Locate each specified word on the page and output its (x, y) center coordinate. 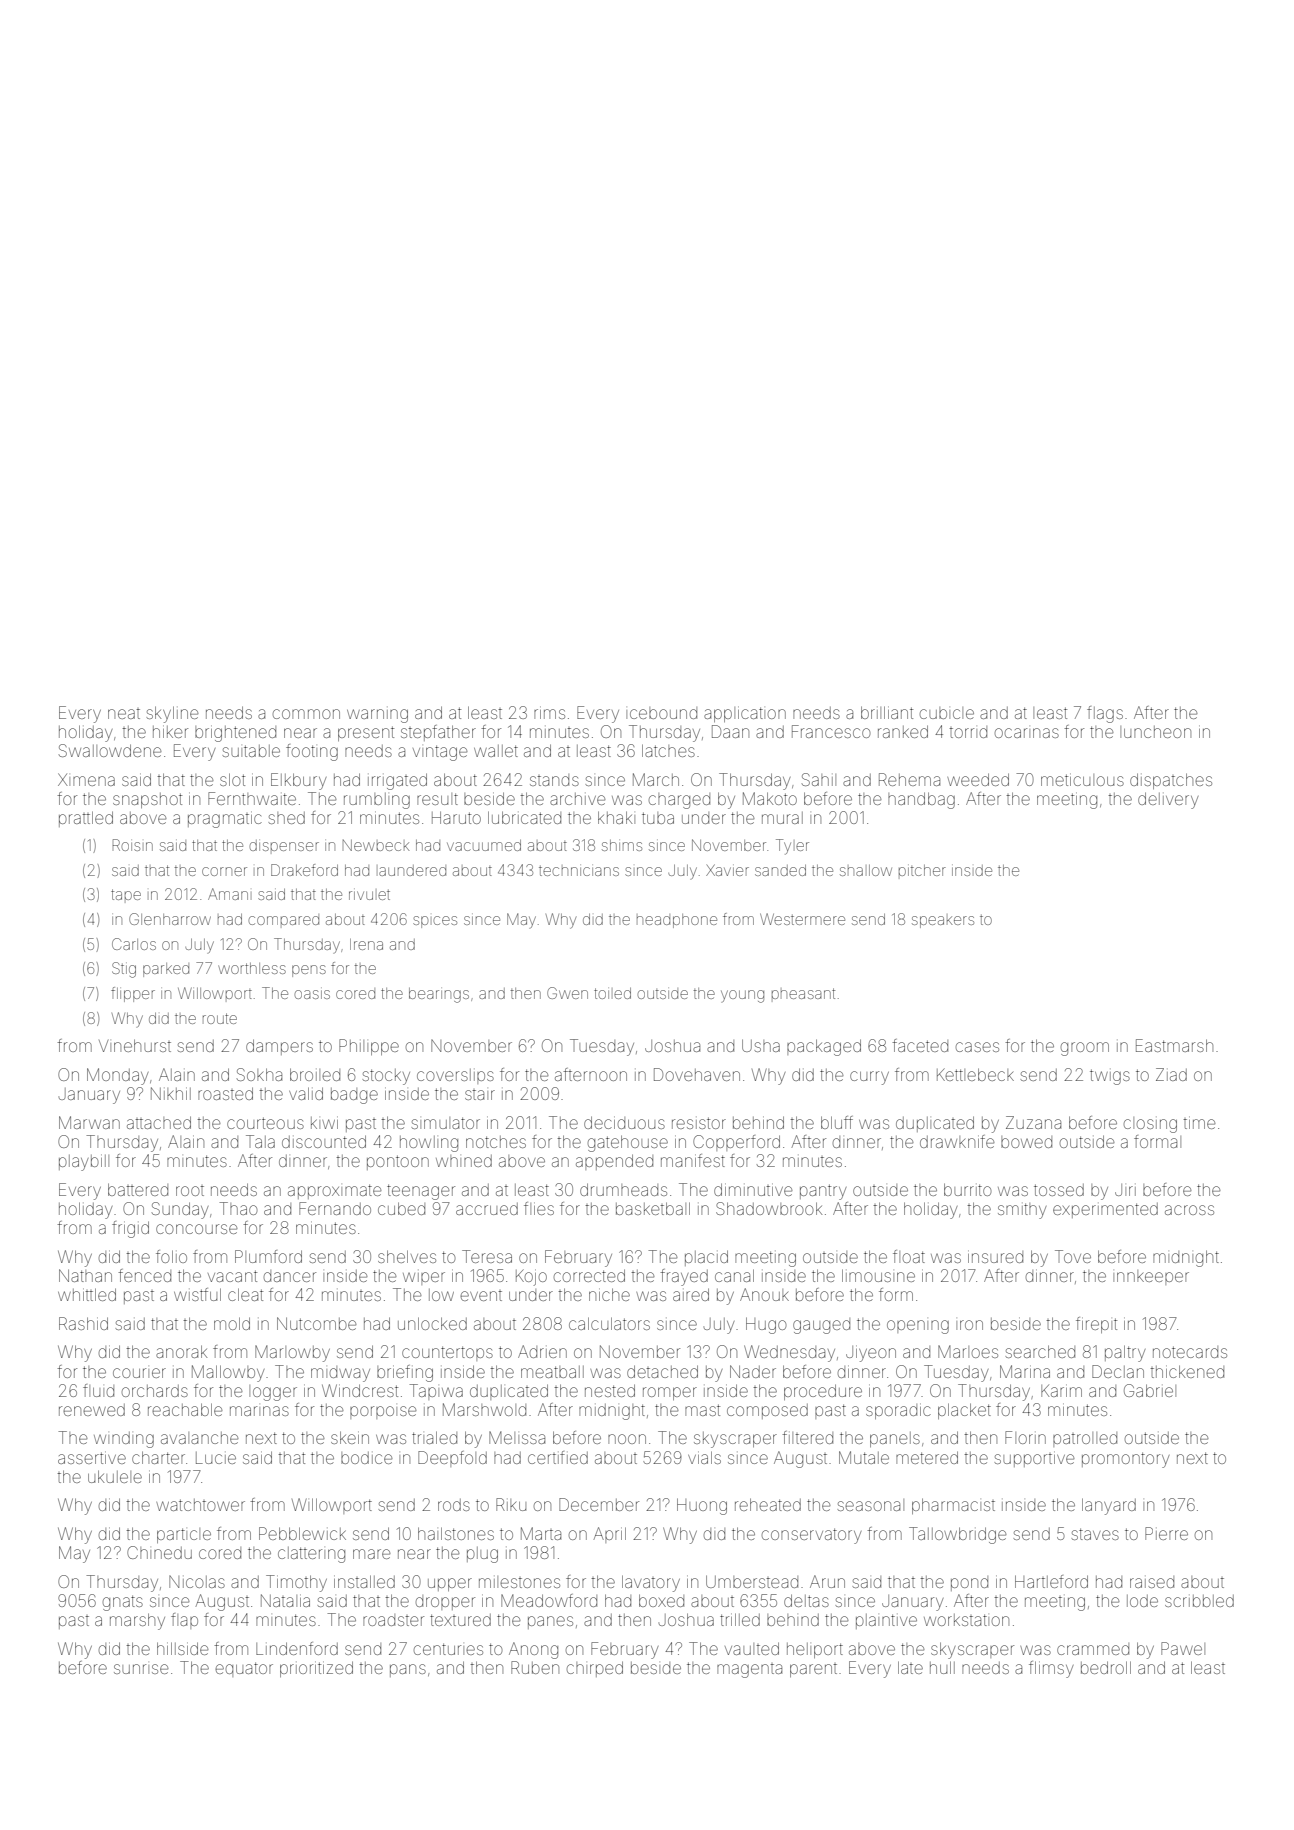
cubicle (947, 713)
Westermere (802, 919)
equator (244, 1669)
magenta (749, 1671)
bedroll (1106, 1667)
